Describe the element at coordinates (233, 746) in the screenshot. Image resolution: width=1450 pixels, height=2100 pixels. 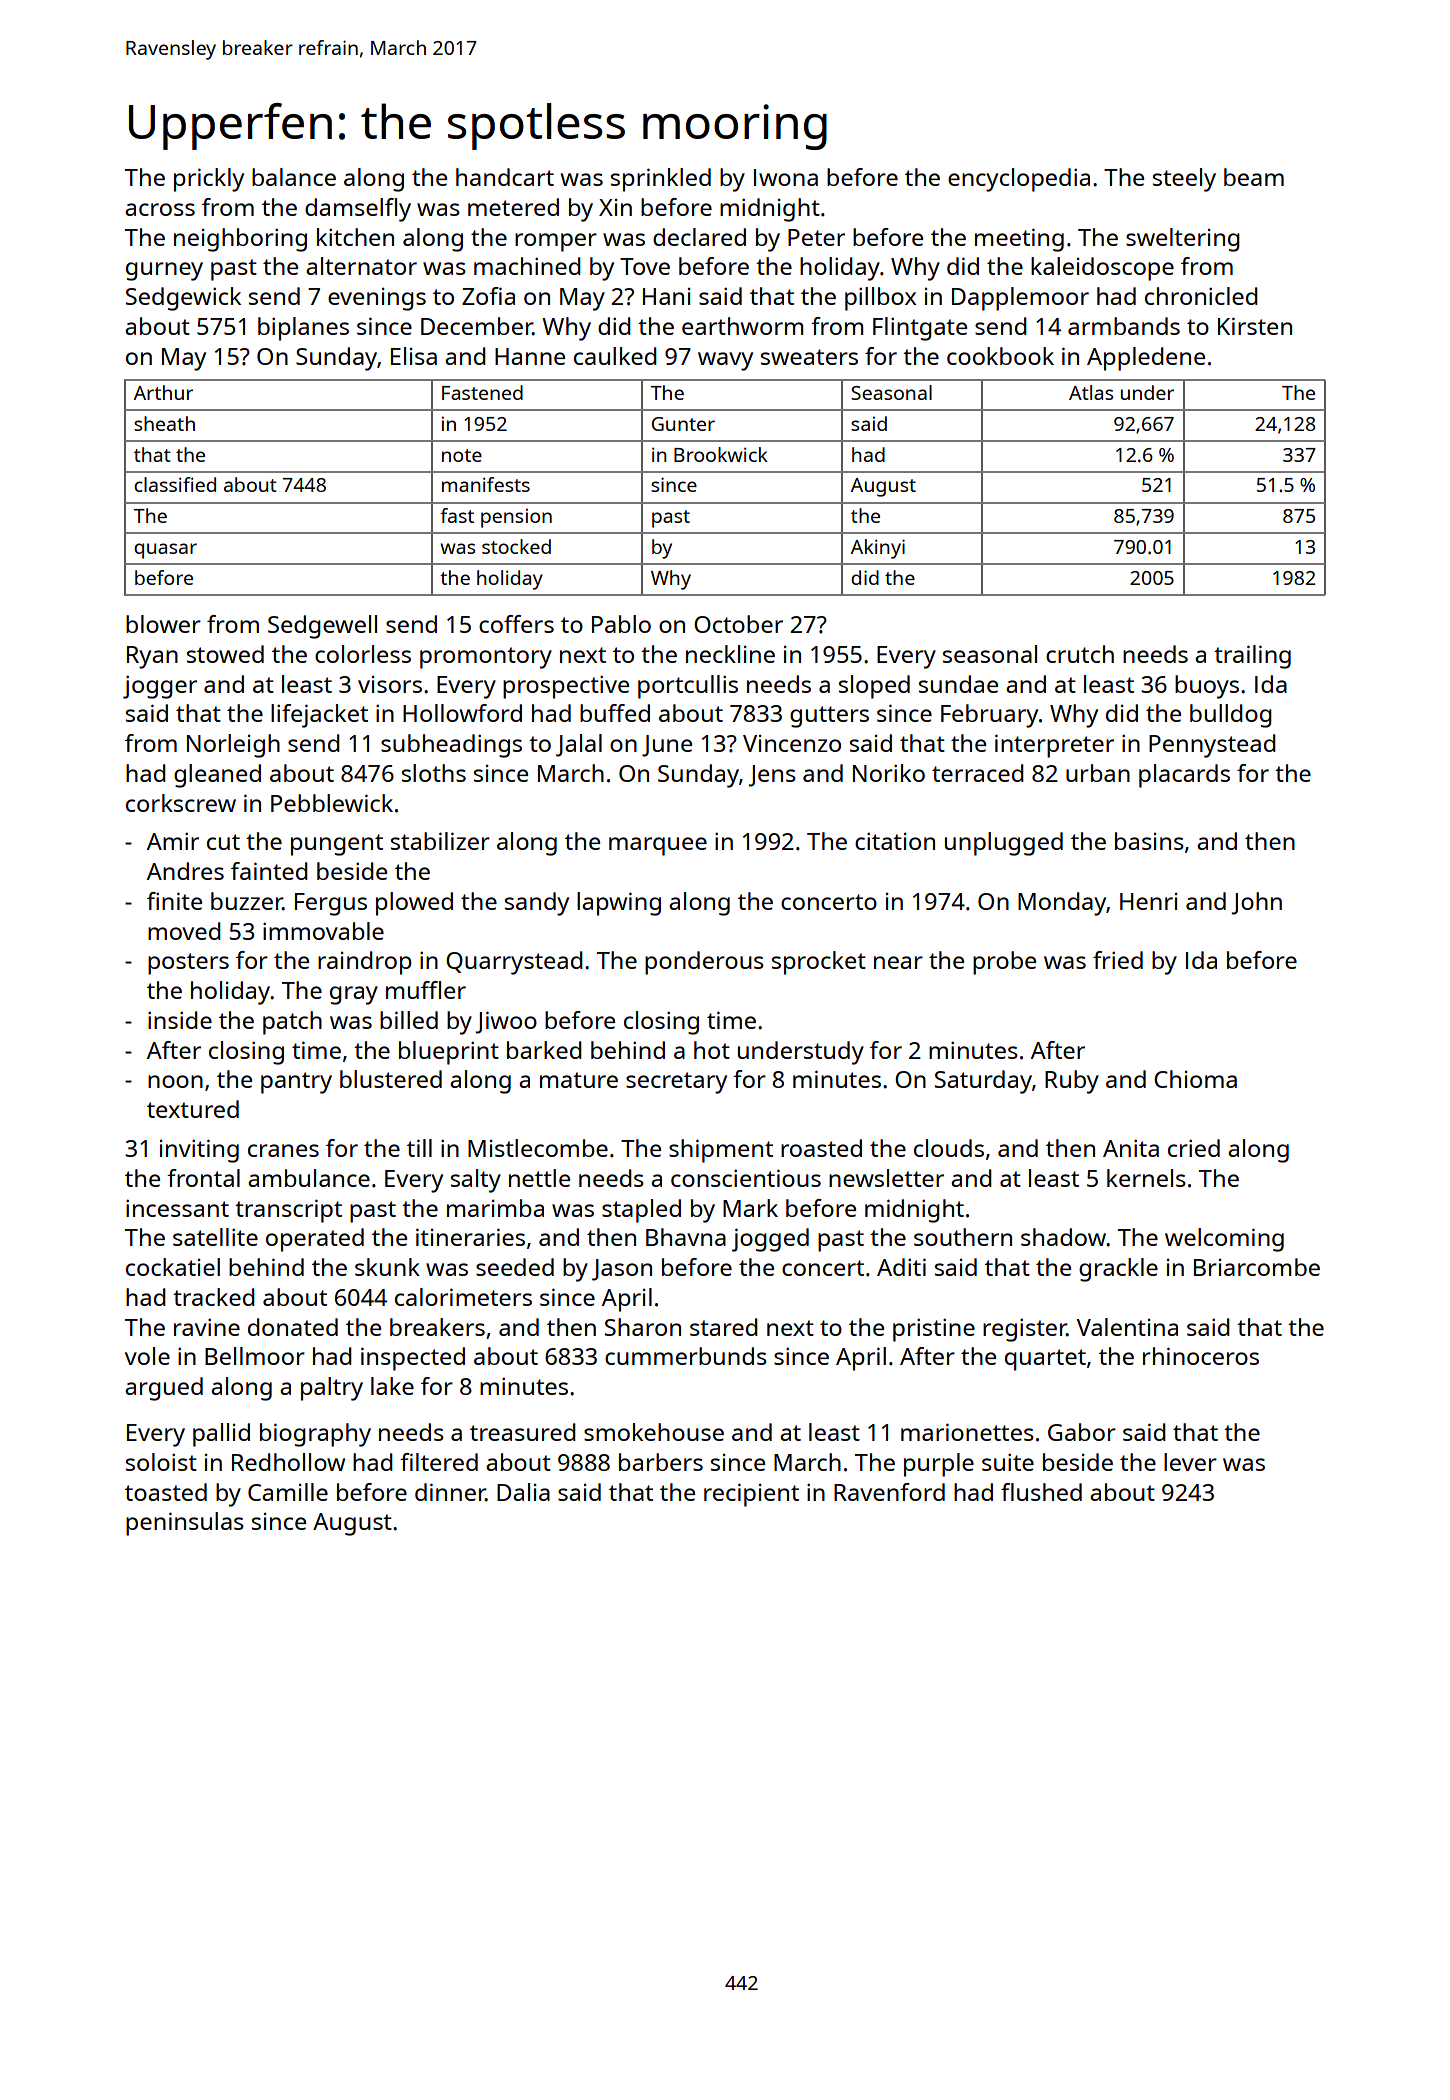
I see `Norleigh` at that location.
